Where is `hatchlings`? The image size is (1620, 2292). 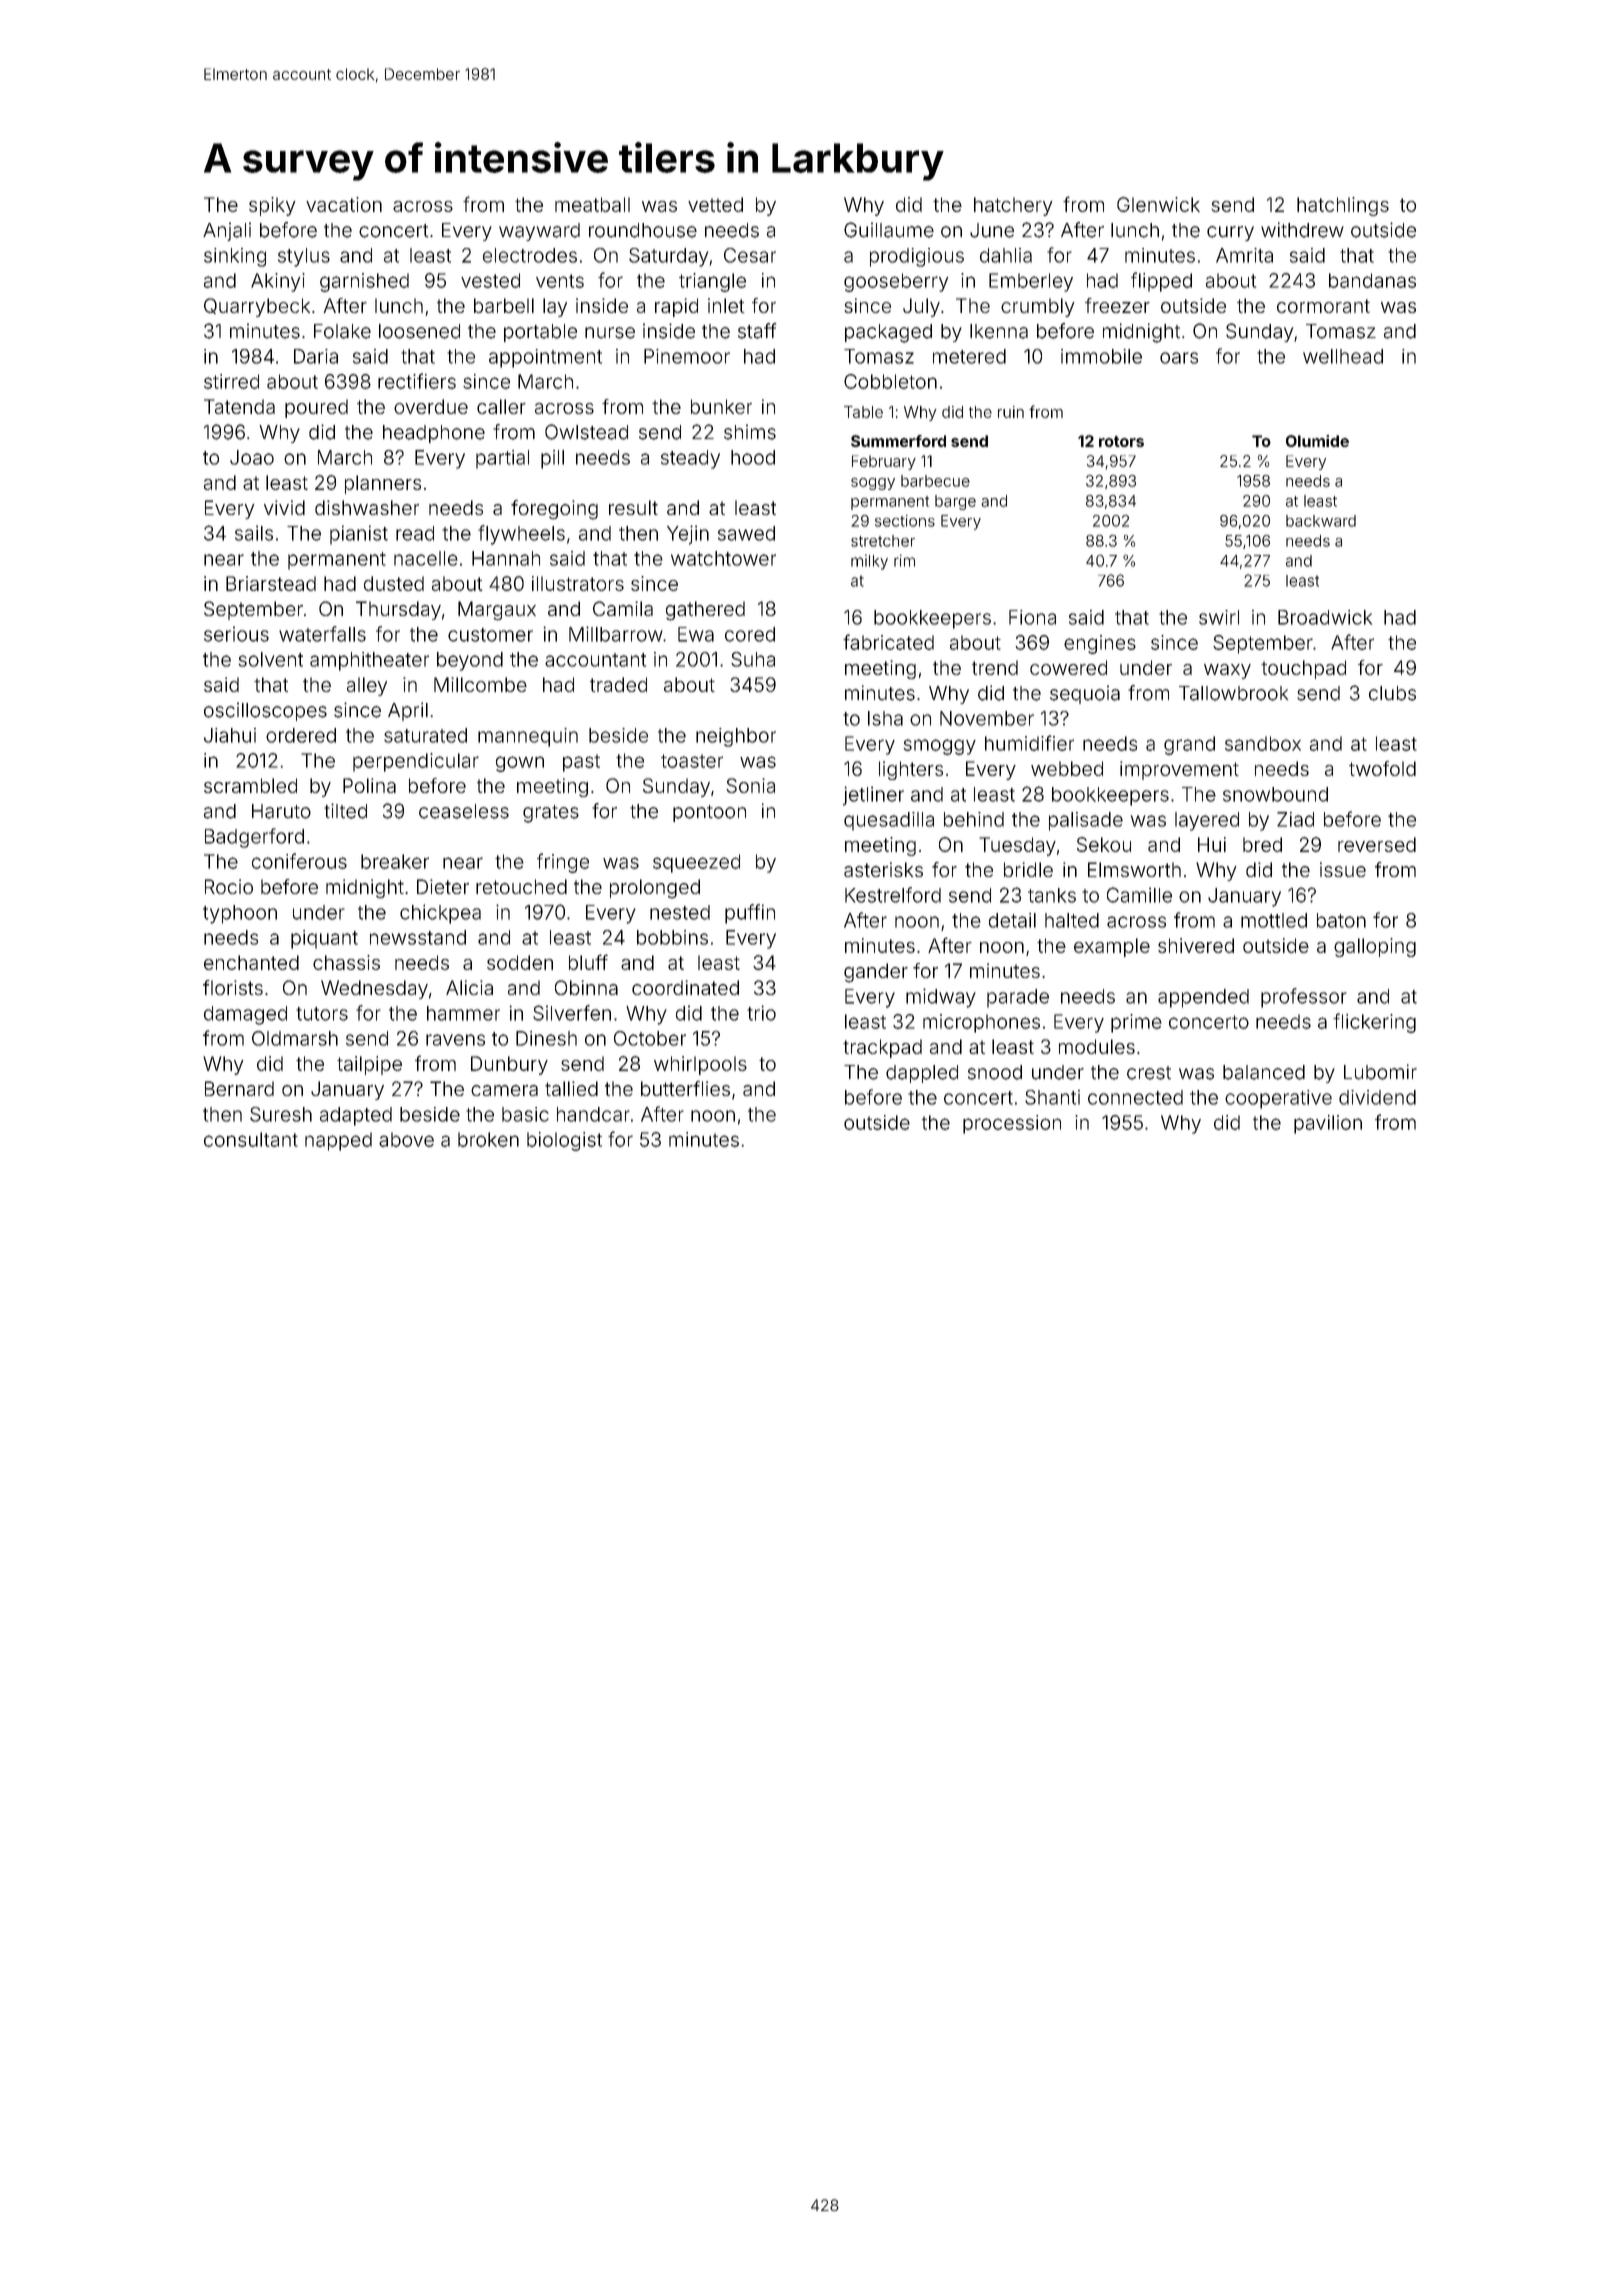 hatchlings is located at coordinates (1343, 206).
